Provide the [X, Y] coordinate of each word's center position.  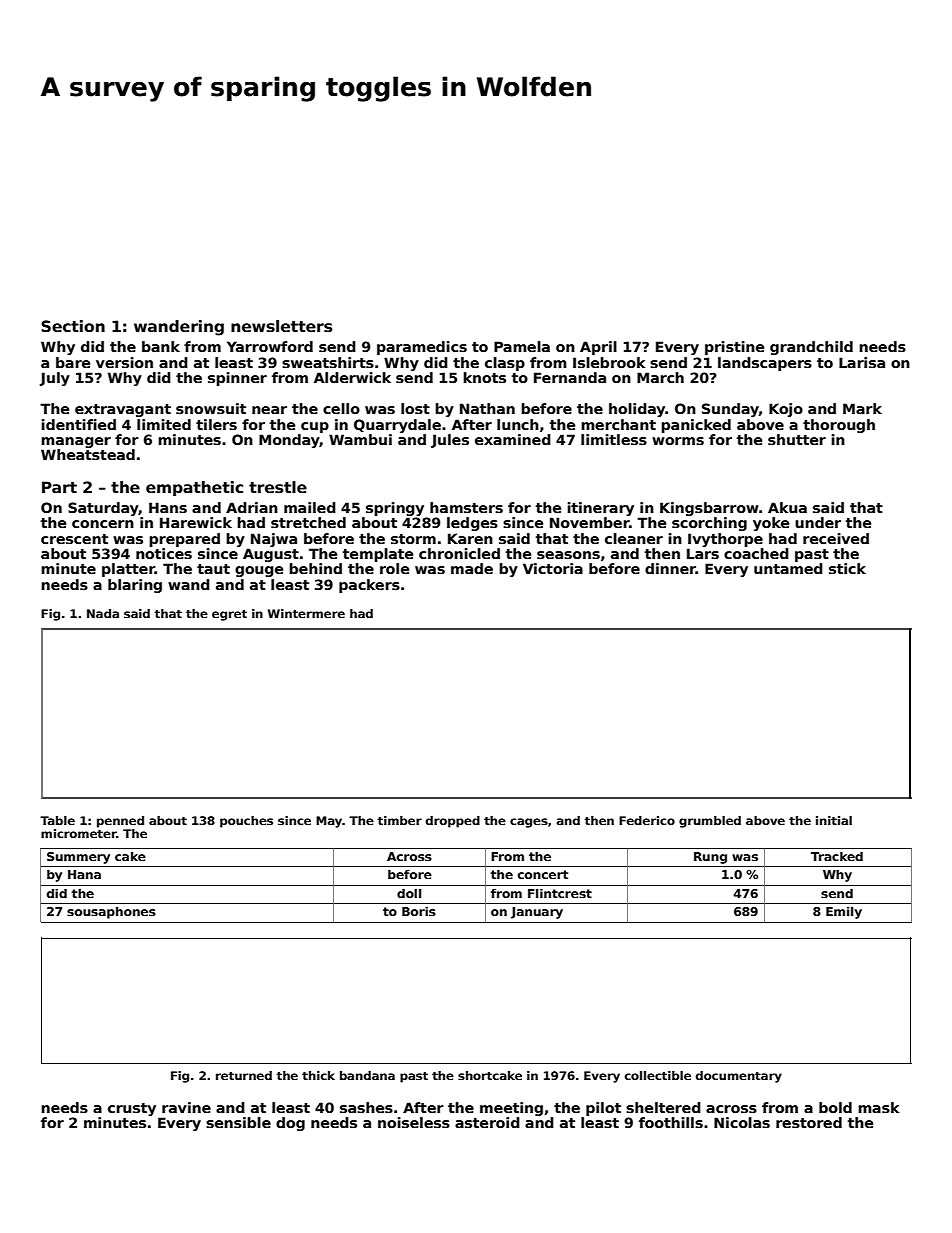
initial [834, 820]
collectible [658, 1075]
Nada [103, 613]
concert [543, 874]
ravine [186, 1107]
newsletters [281, 326]
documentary [739, 1077]
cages [529, 823]
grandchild [811, 348]
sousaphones [111, 913]
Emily [844, 913]
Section [73, 326]
